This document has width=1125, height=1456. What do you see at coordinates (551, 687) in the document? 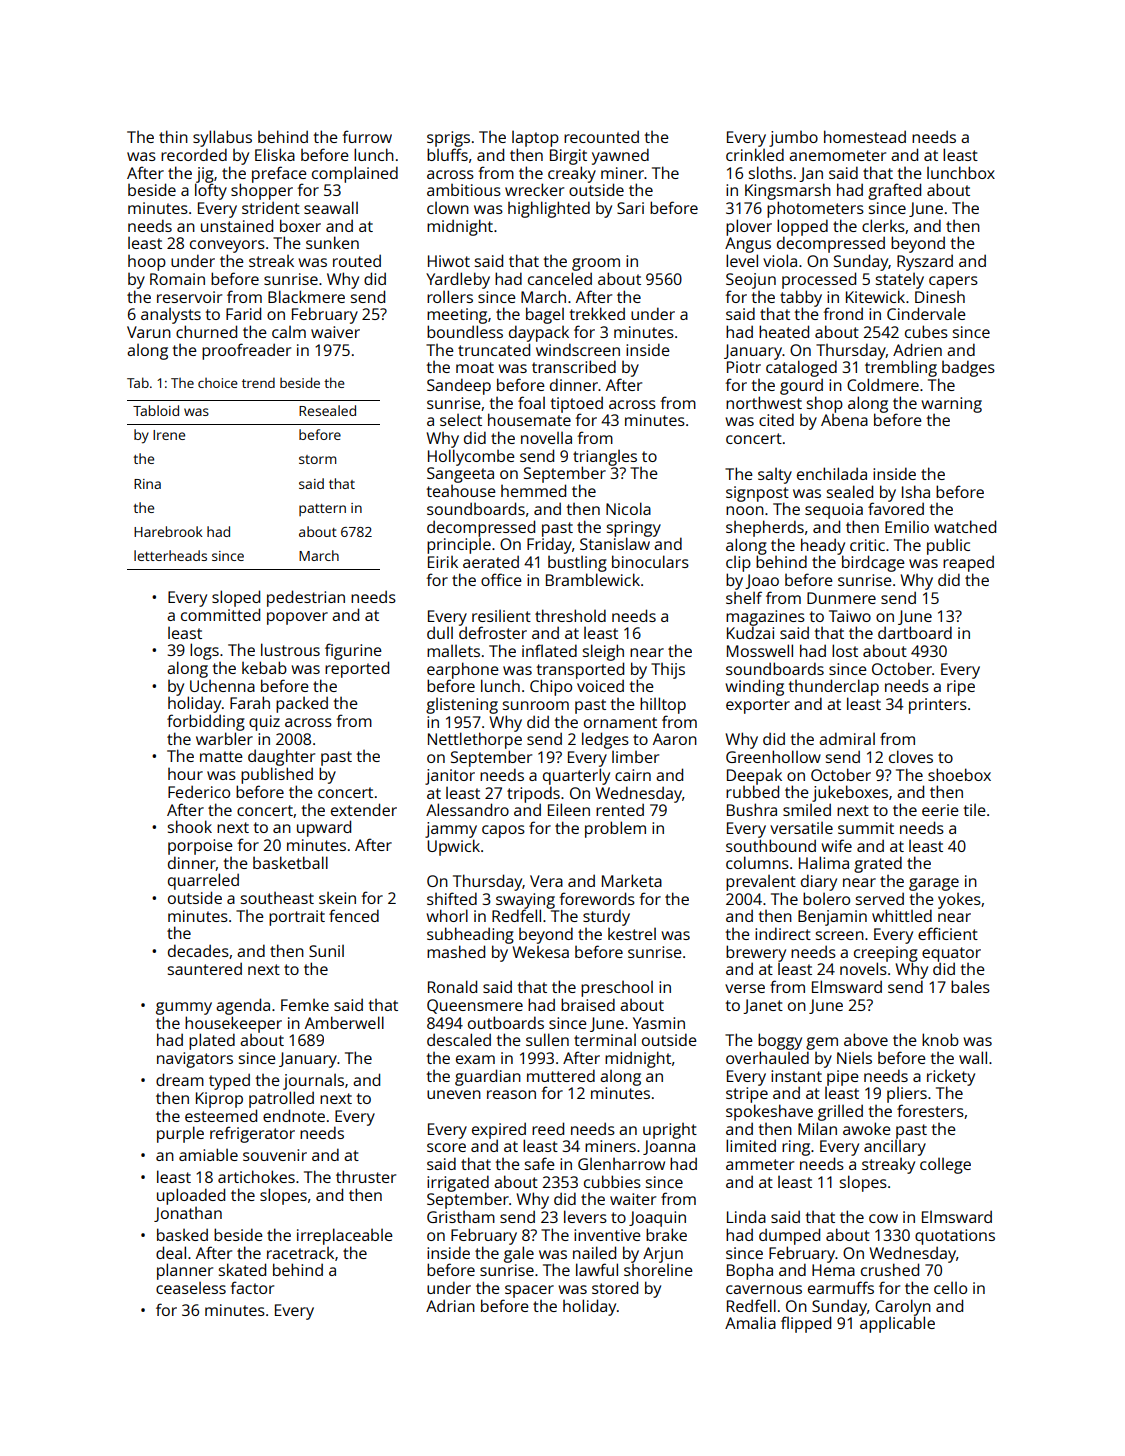
I see `Chipo` at bounding box center [551, 687].
